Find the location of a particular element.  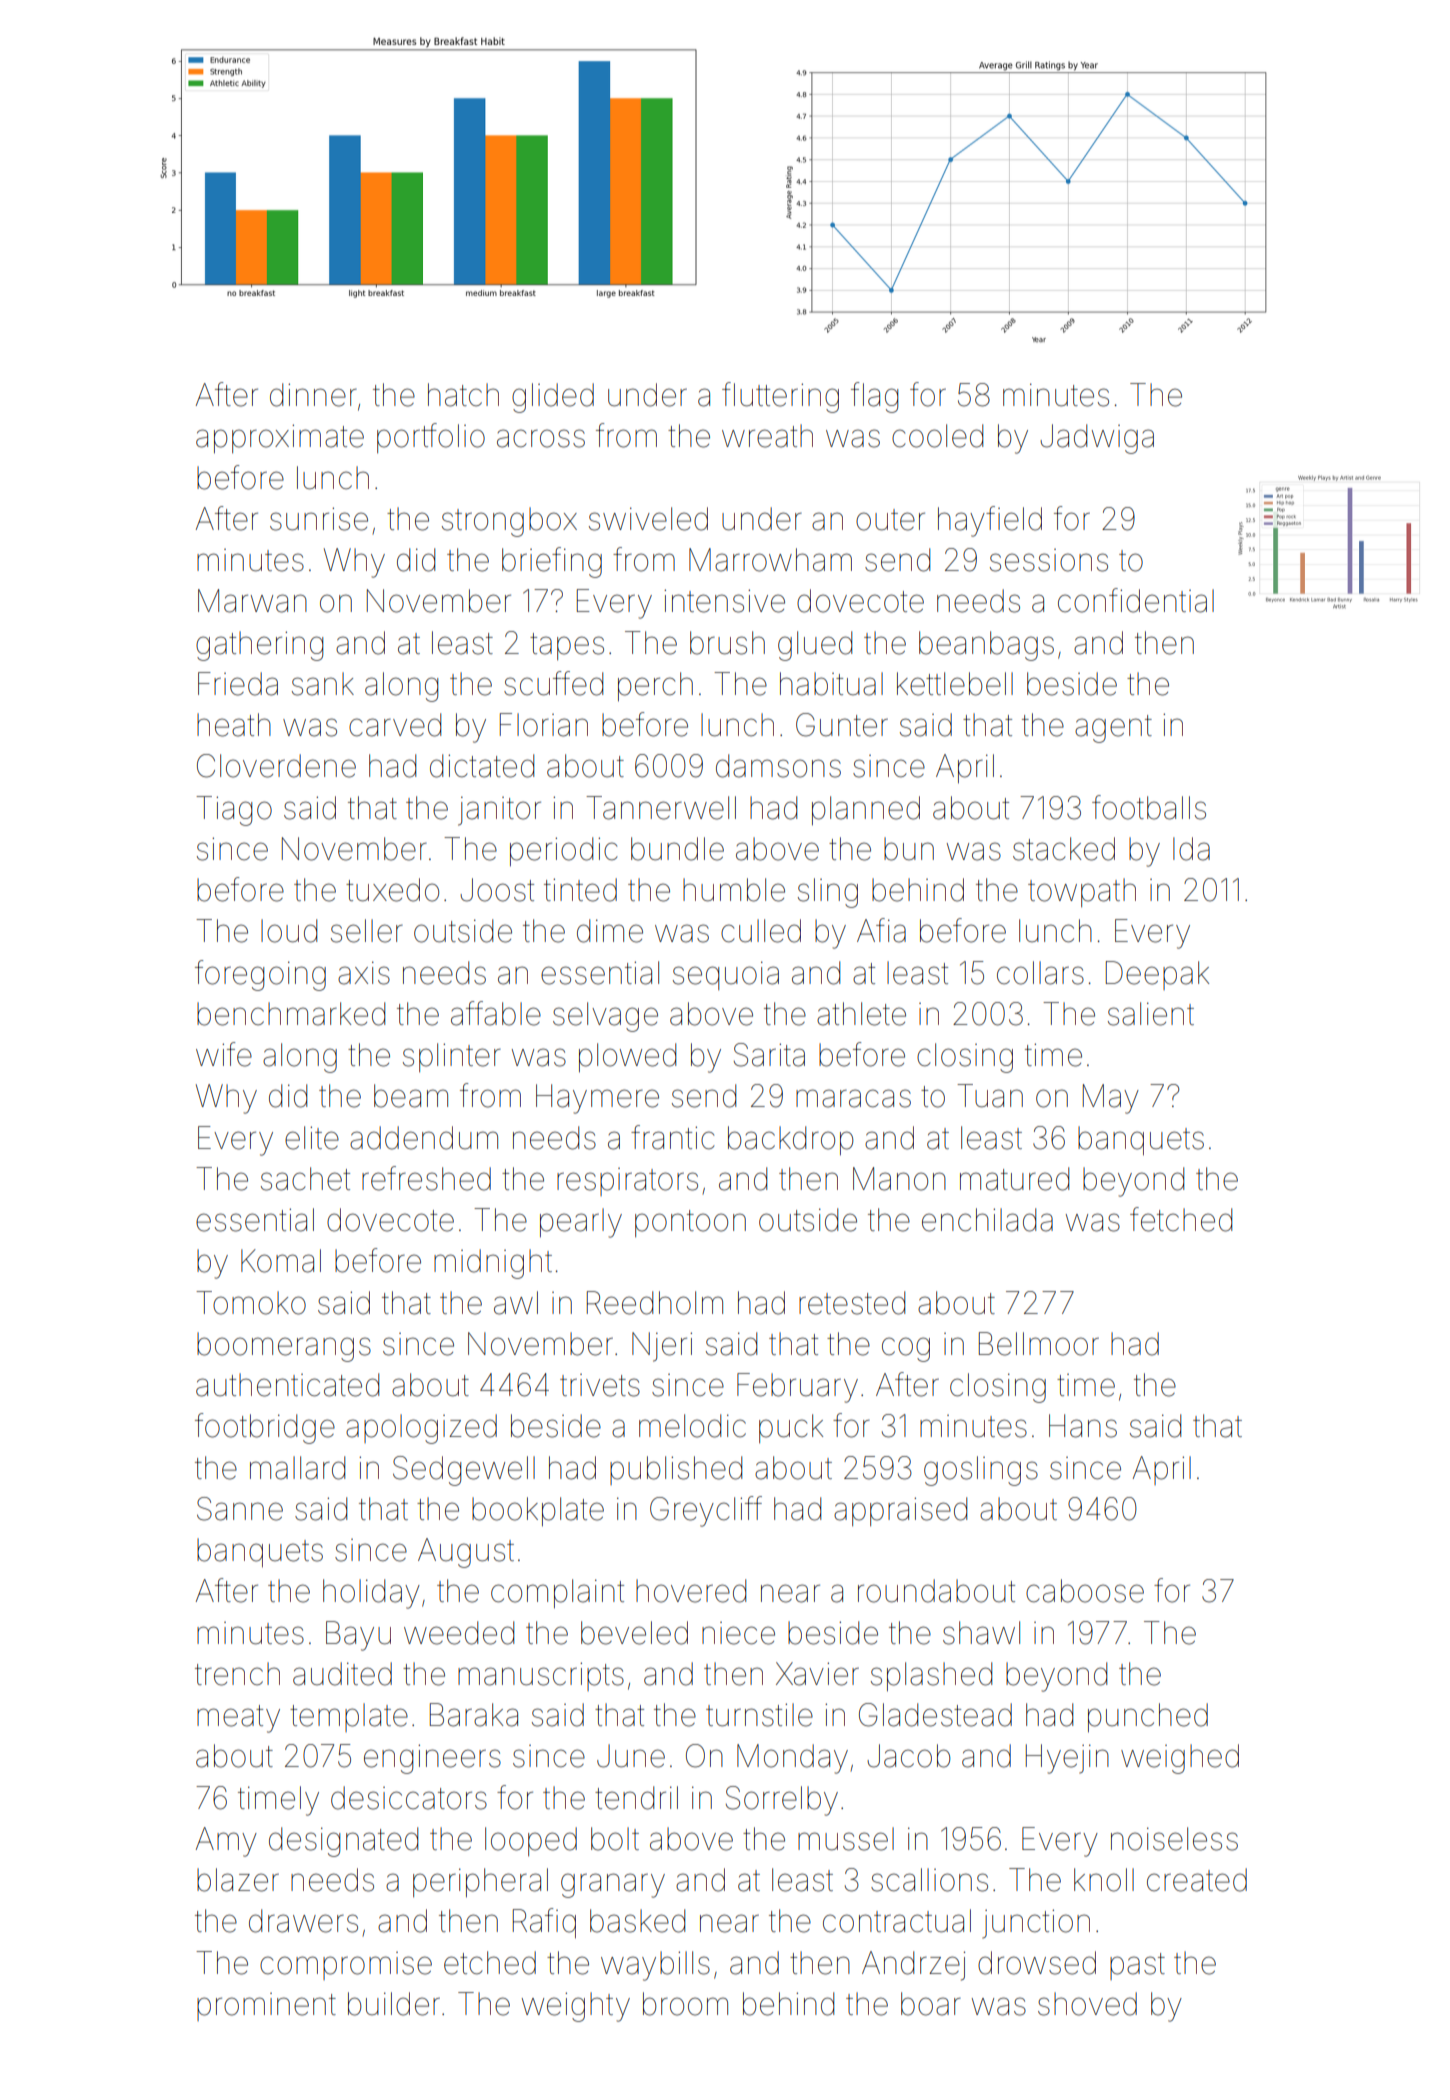

puck is located at coordinates (791, 1428).
